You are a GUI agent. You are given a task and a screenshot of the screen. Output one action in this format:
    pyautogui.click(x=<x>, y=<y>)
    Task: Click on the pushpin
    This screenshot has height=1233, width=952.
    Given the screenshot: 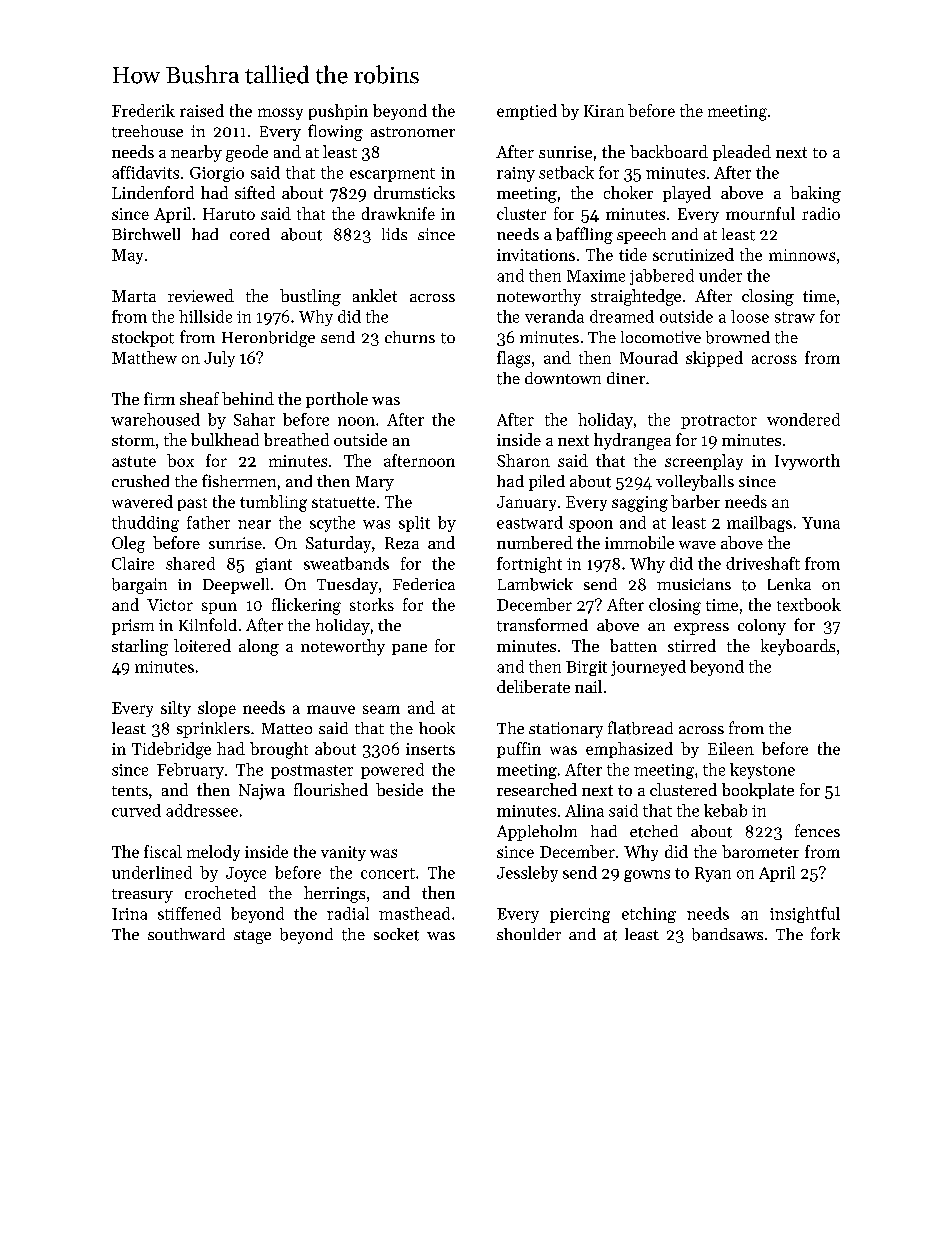 What is the action you would take?
    pyautogui.click(x=338, y=112)
